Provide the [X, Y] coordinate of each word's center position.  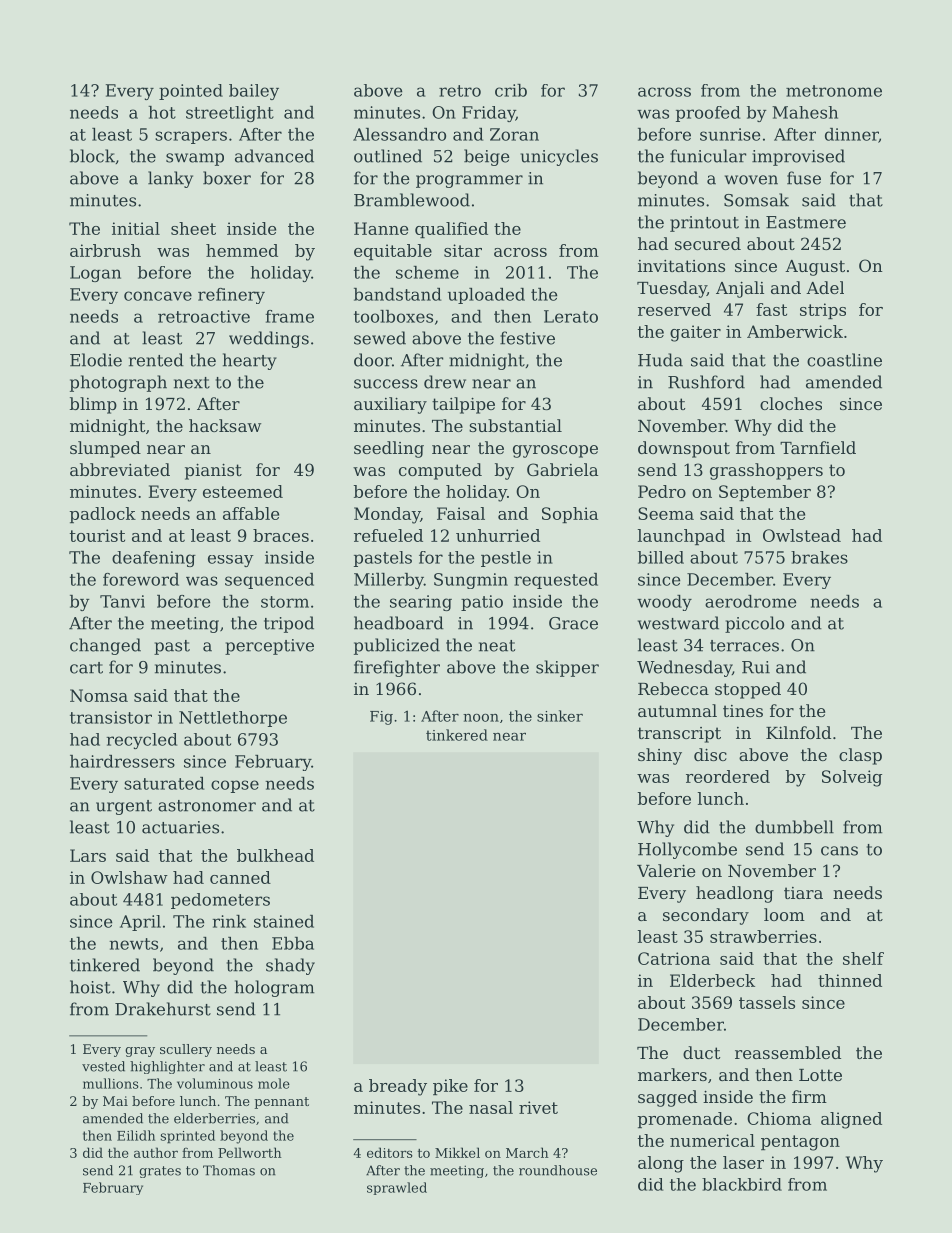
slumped [105, 449]
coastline [844, 360]
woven [751, 180]
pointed [191, 92]
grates [160, 1172]
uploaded [486, 296]
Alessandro [399, 134]
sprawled [397, 1188]
